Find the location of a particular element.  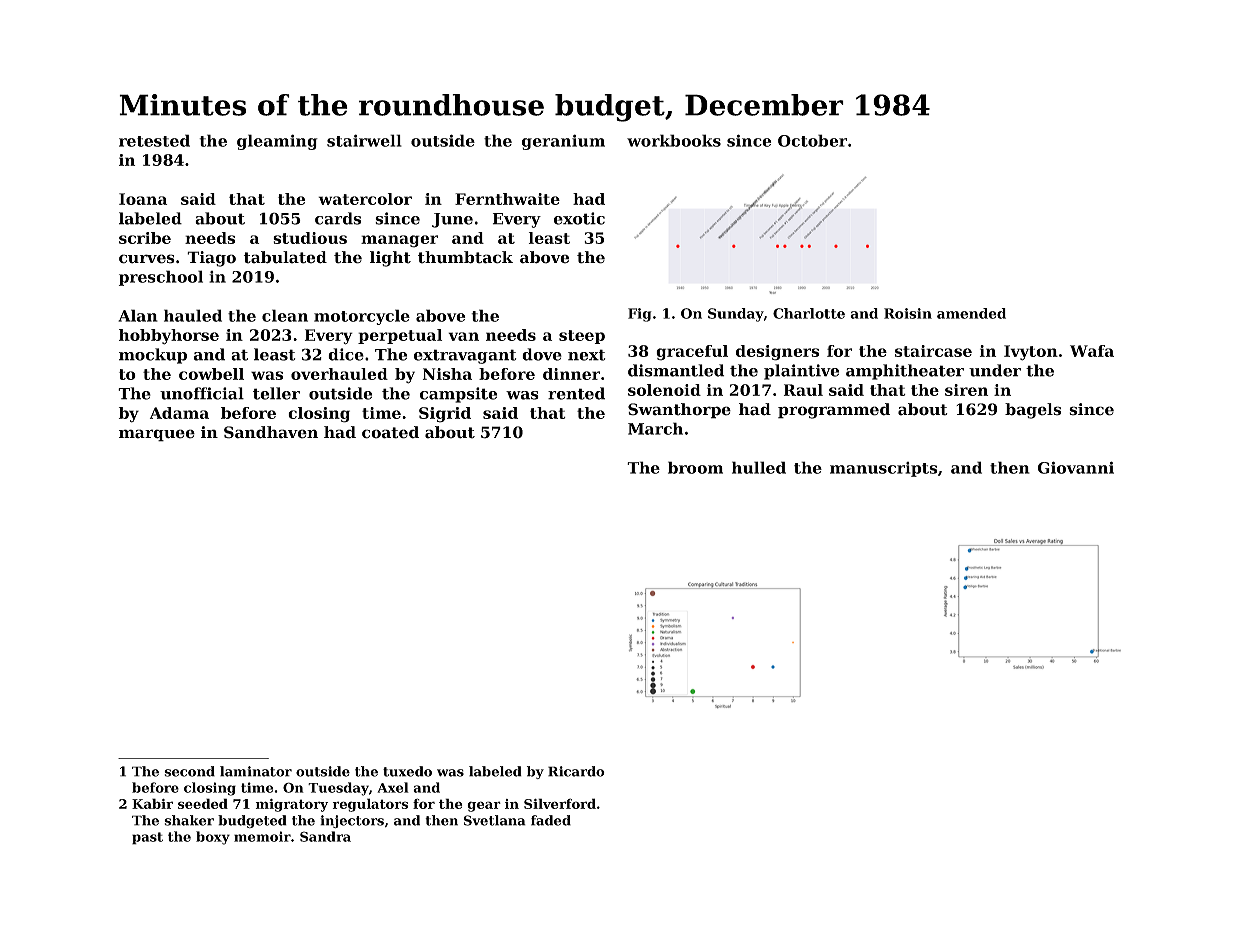

retested is located at coordinates (154, 140).
